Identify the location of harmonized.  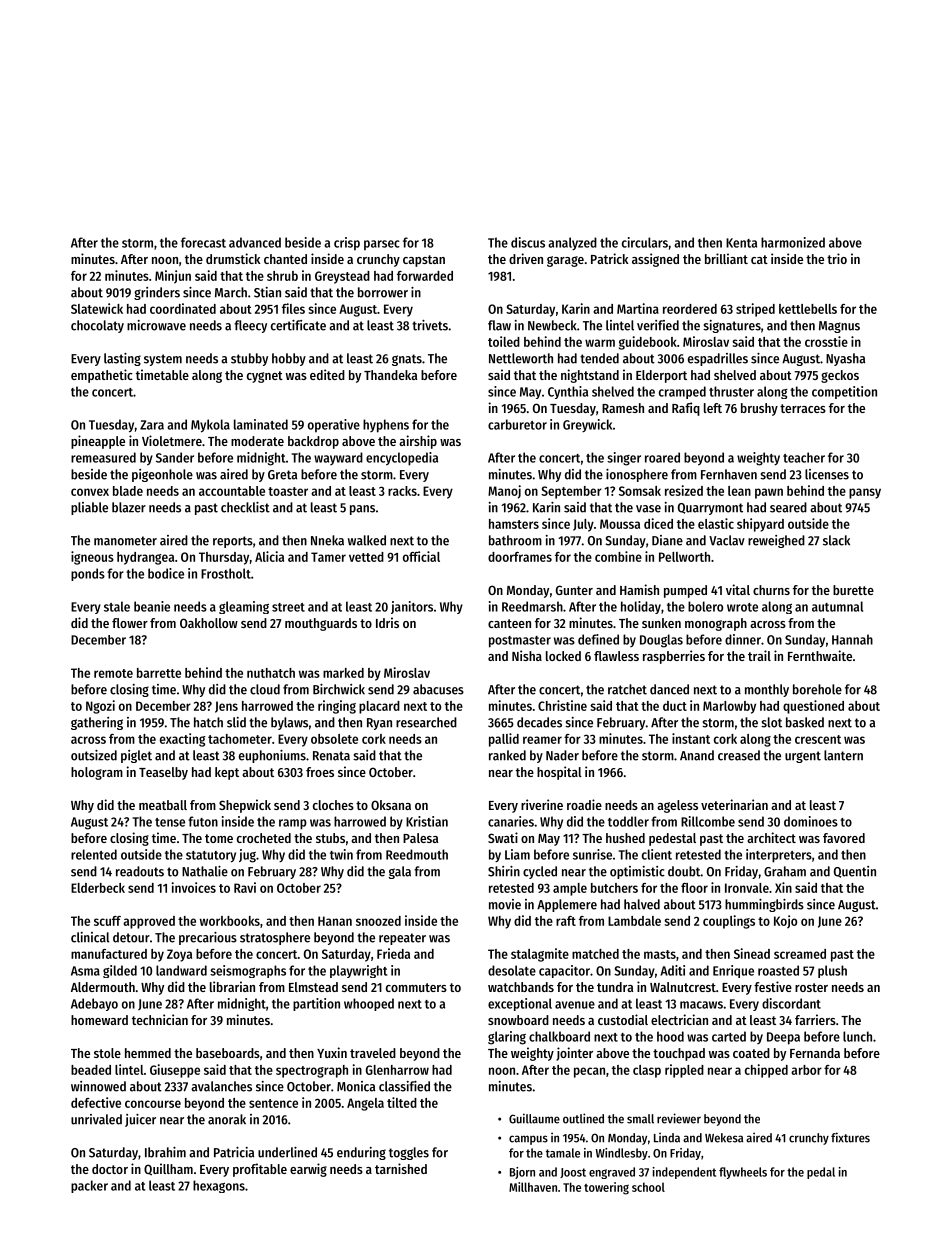
(793, 242).
